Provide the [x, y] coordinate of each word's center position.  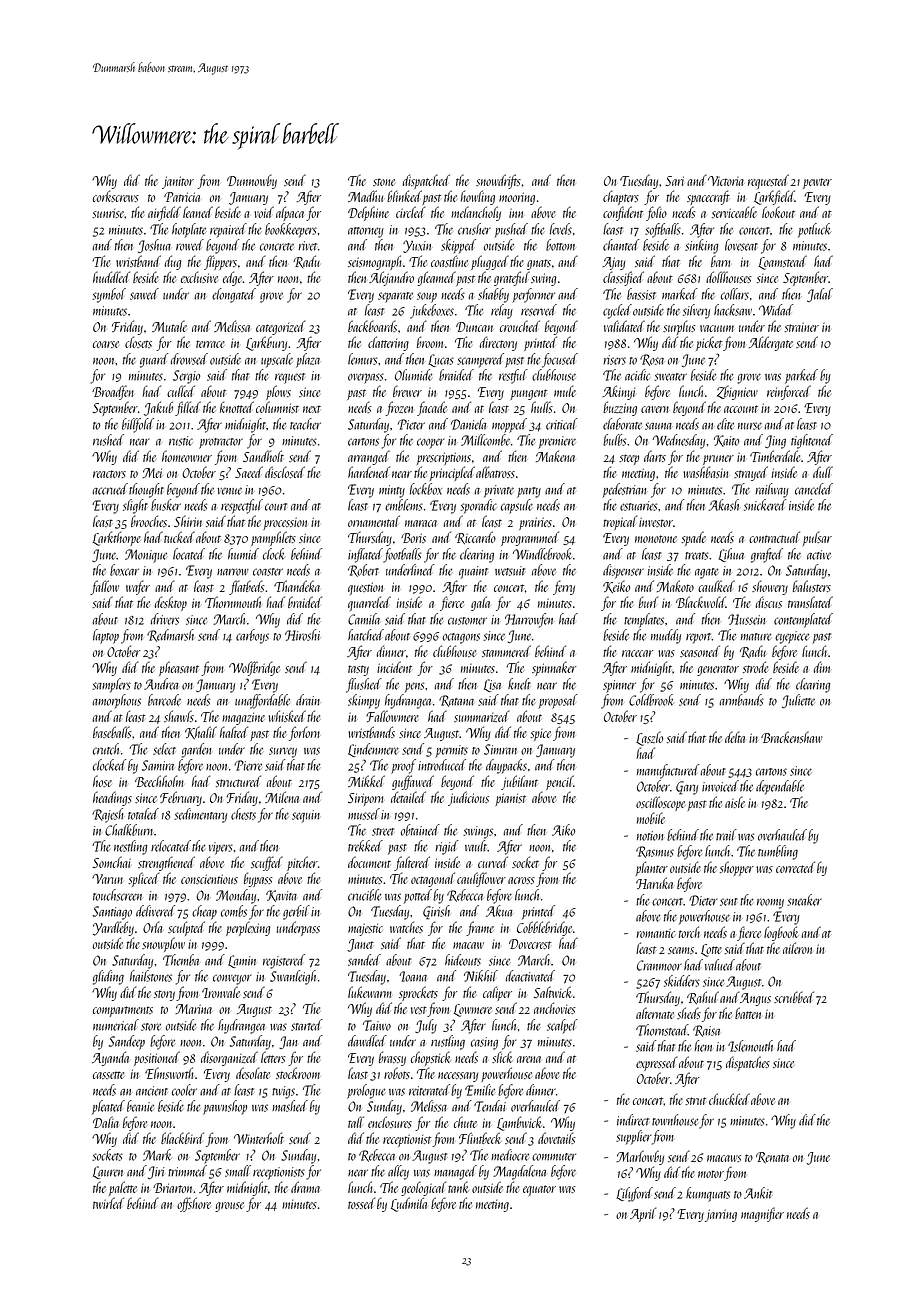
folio [656, 213]
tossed [361, 1203]
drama [305, 1187]
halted [234, 732]
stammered [506, 651]
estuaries [638, 506]
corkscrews [116, 196]
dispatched [426, 181]
